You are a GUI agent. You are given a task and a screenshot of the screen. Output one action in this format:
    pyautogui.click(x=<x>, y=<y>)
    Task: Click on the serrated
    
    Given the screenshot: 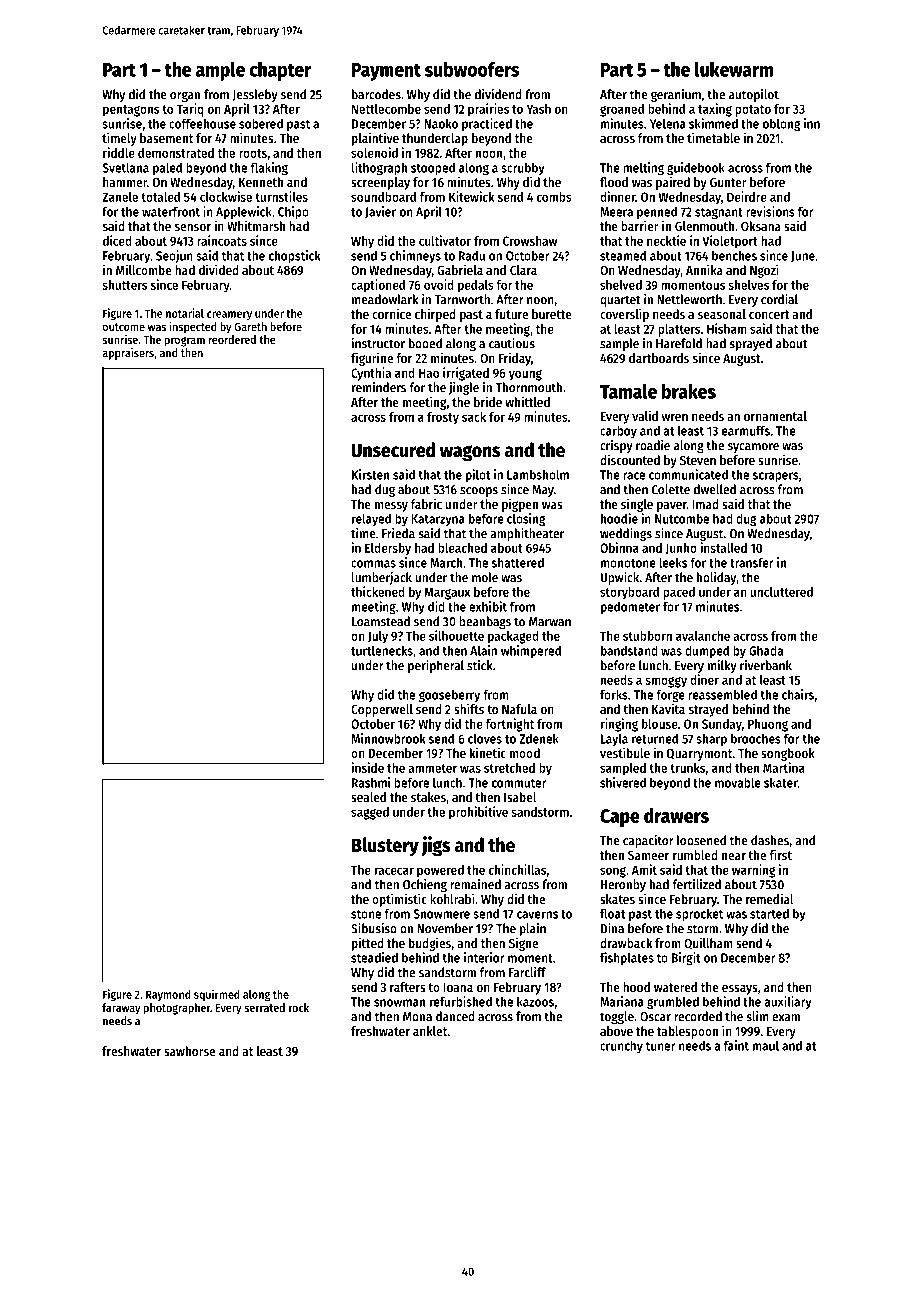 What is the action you would take?
    pyautogui.click(x=264, y=1007)
